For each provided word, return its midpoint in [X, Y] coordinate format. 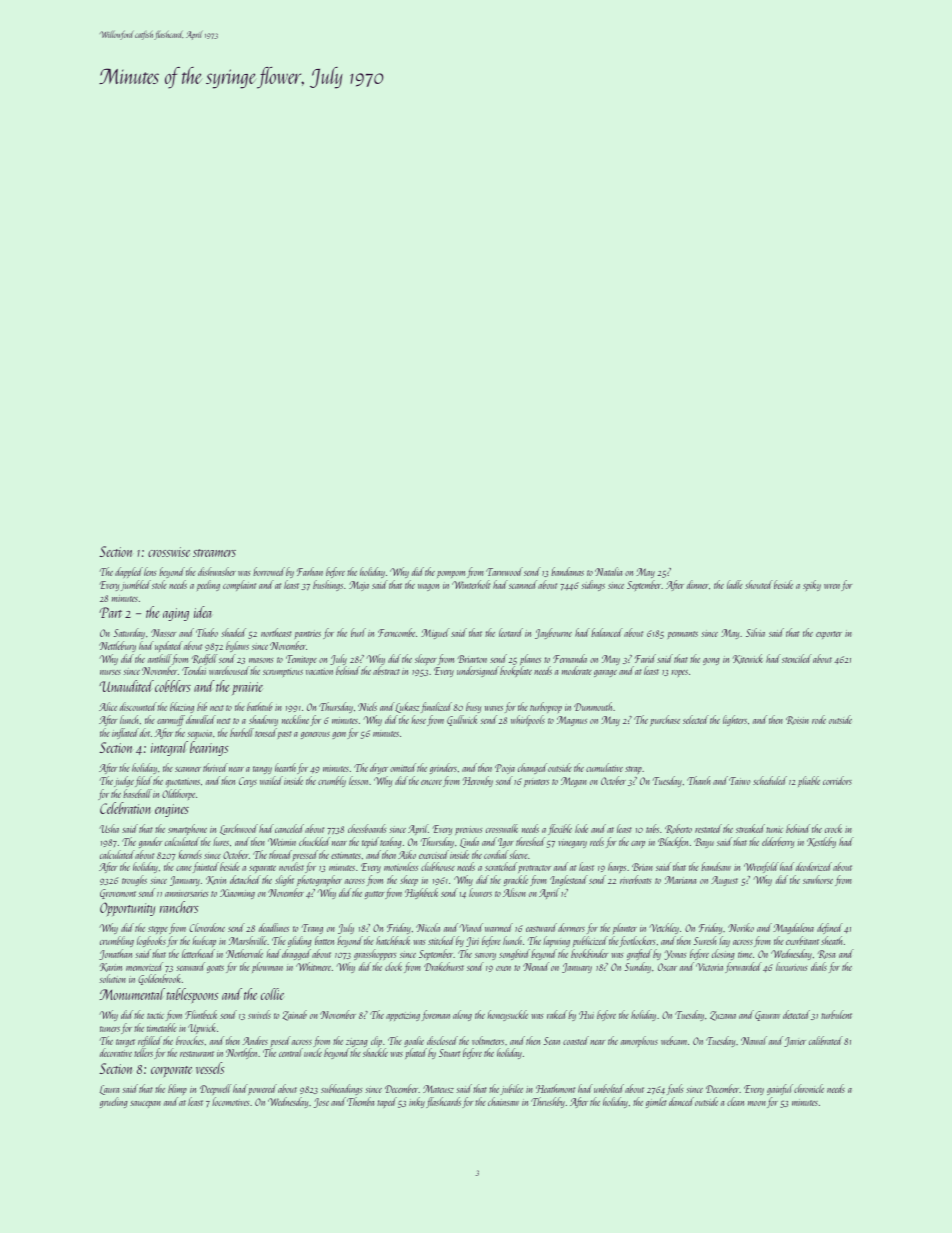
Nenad [536, 966]
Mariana [680, 880]
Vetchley [664, 928]
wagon [428, 587]
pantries [308, 634]
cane [184, 868]
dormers [571, 927]
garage [605, 673]
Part [110, 612]
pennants [683, 635]
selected [696, 719]
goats [215, 969]
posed [281, 1041]
